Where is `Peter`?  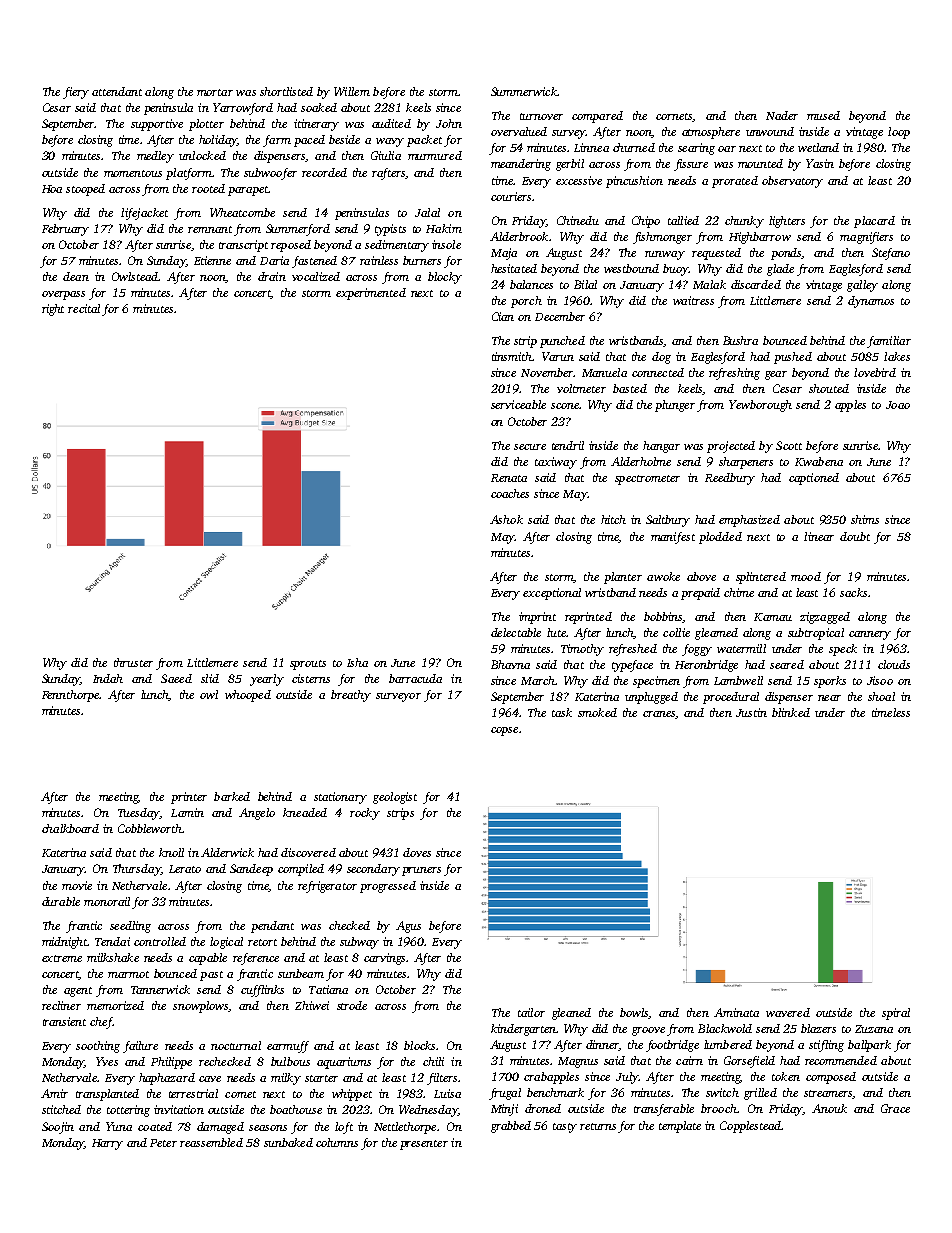
Peter is located at coordinates (163, 1143).
